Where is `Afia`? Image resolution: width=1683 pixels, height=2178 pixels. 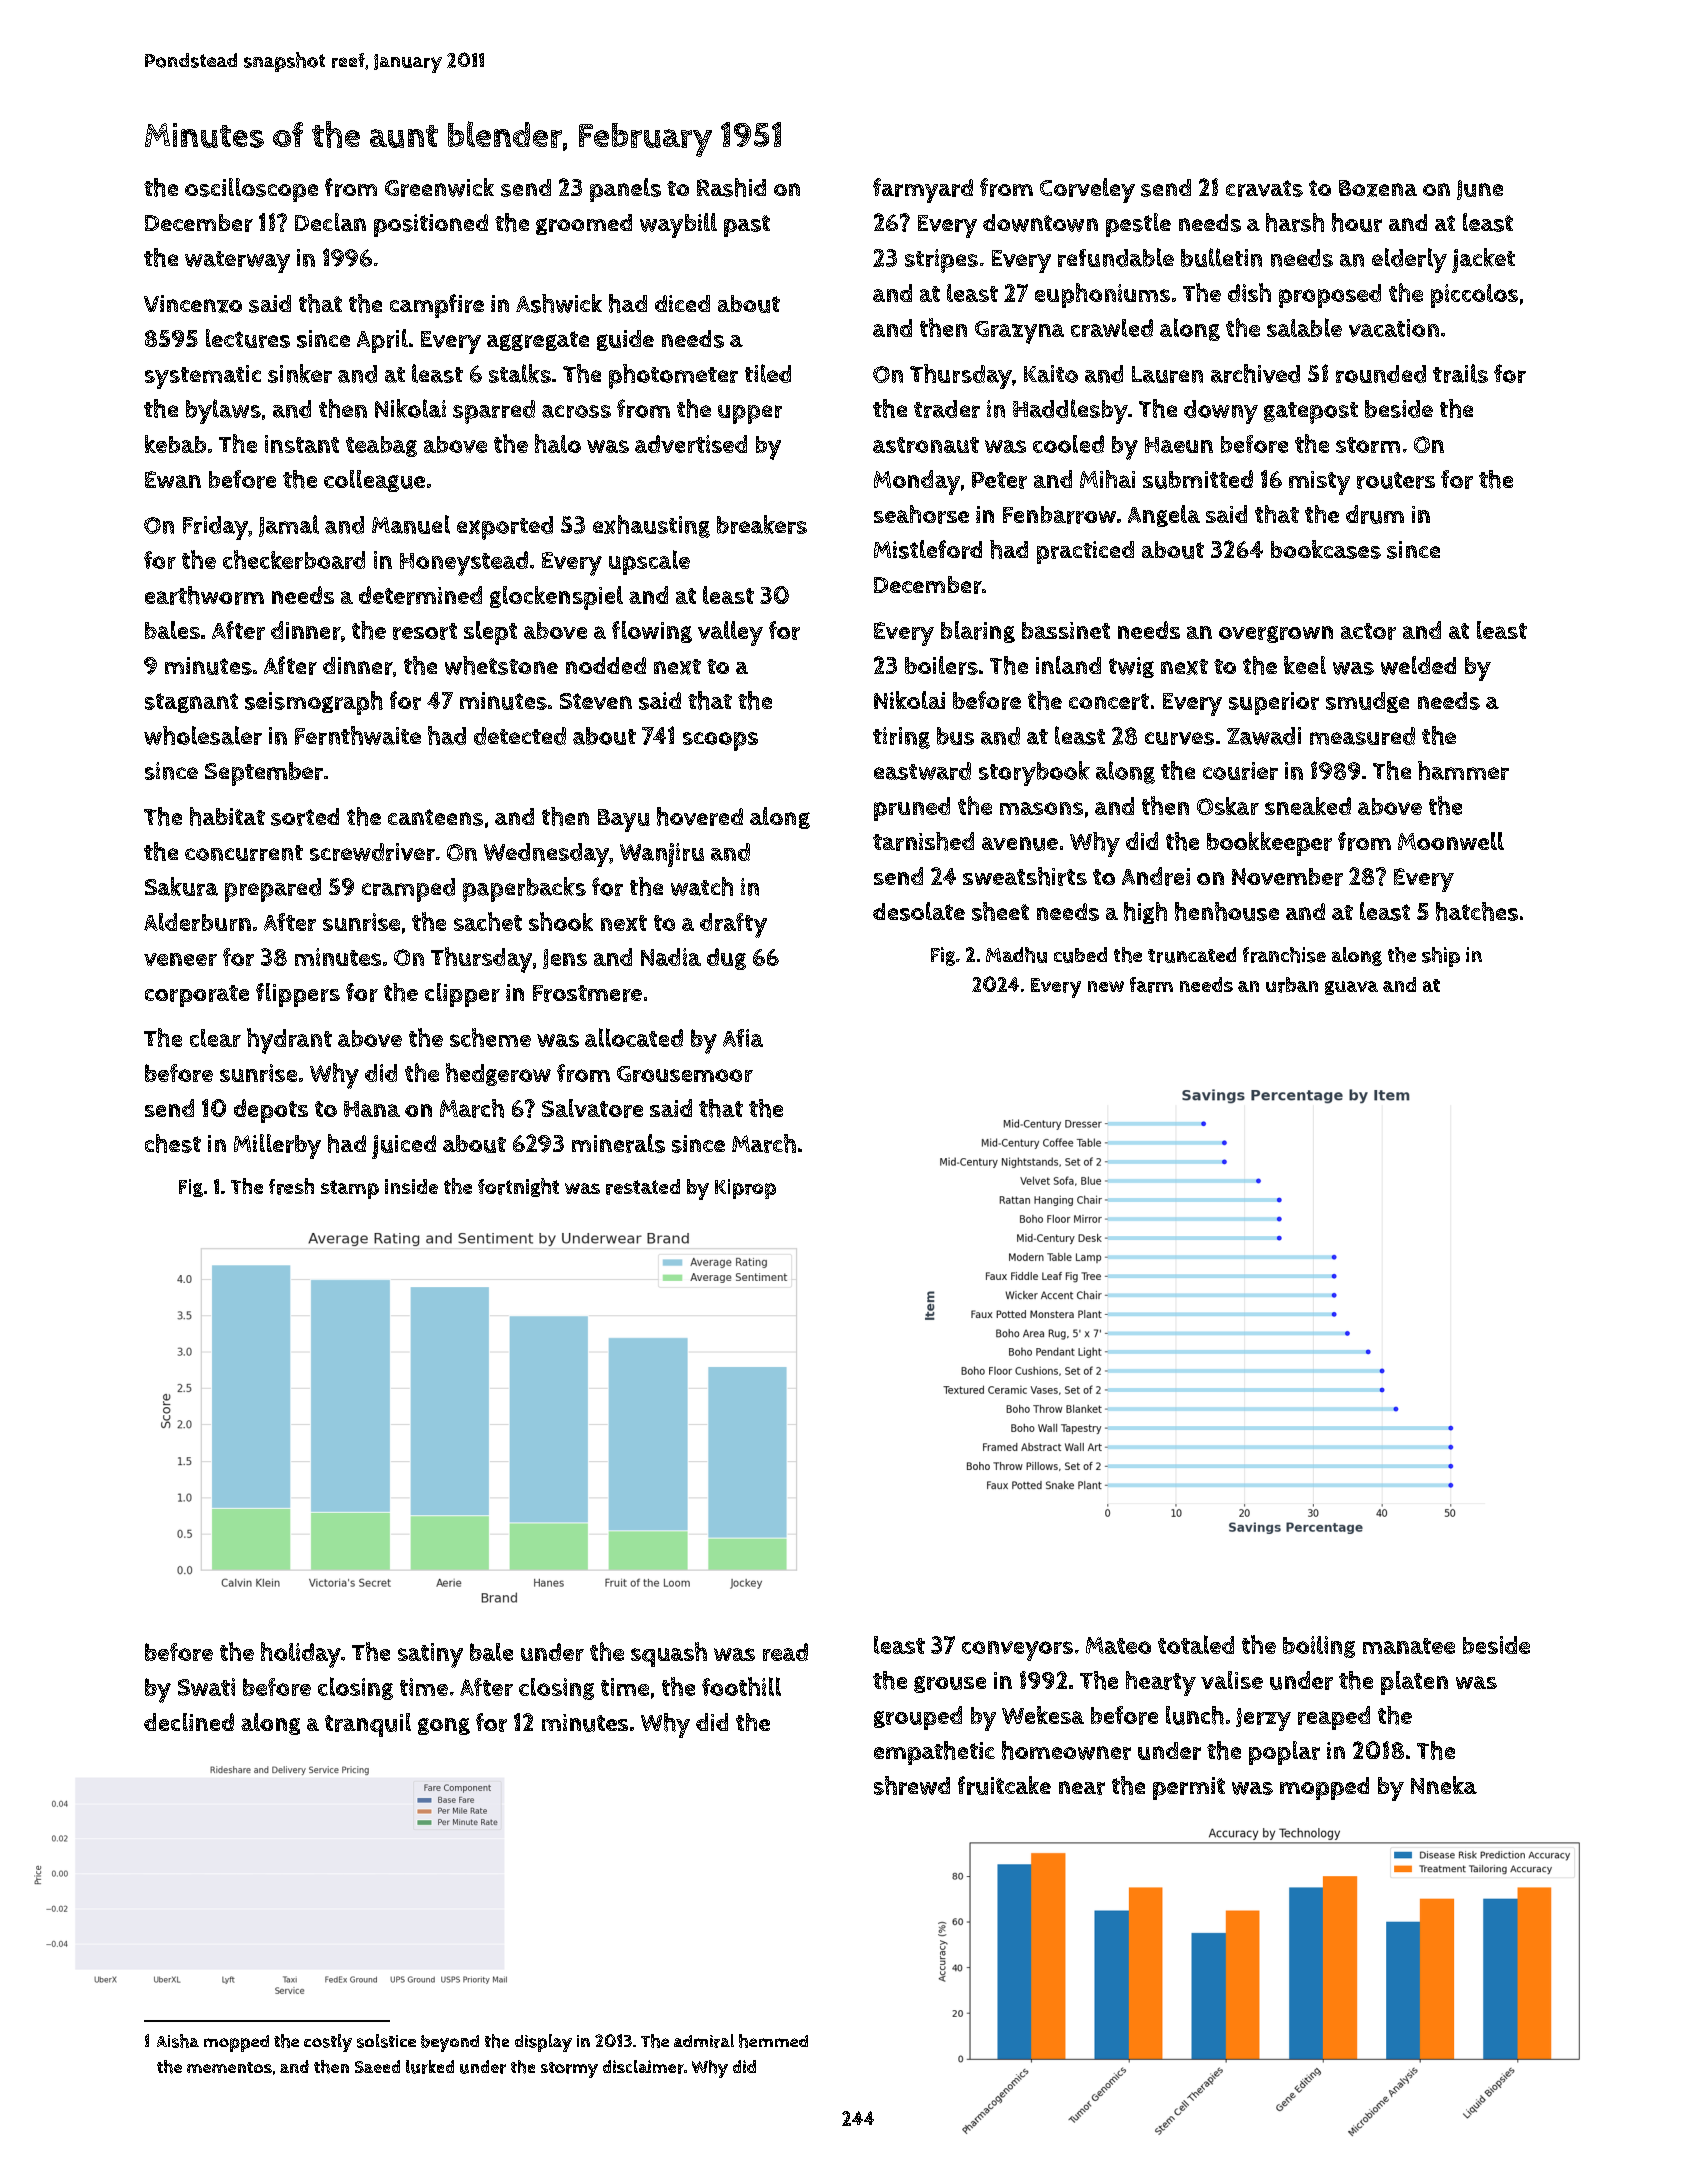 Afia is located at coordinates (743, 1038).
